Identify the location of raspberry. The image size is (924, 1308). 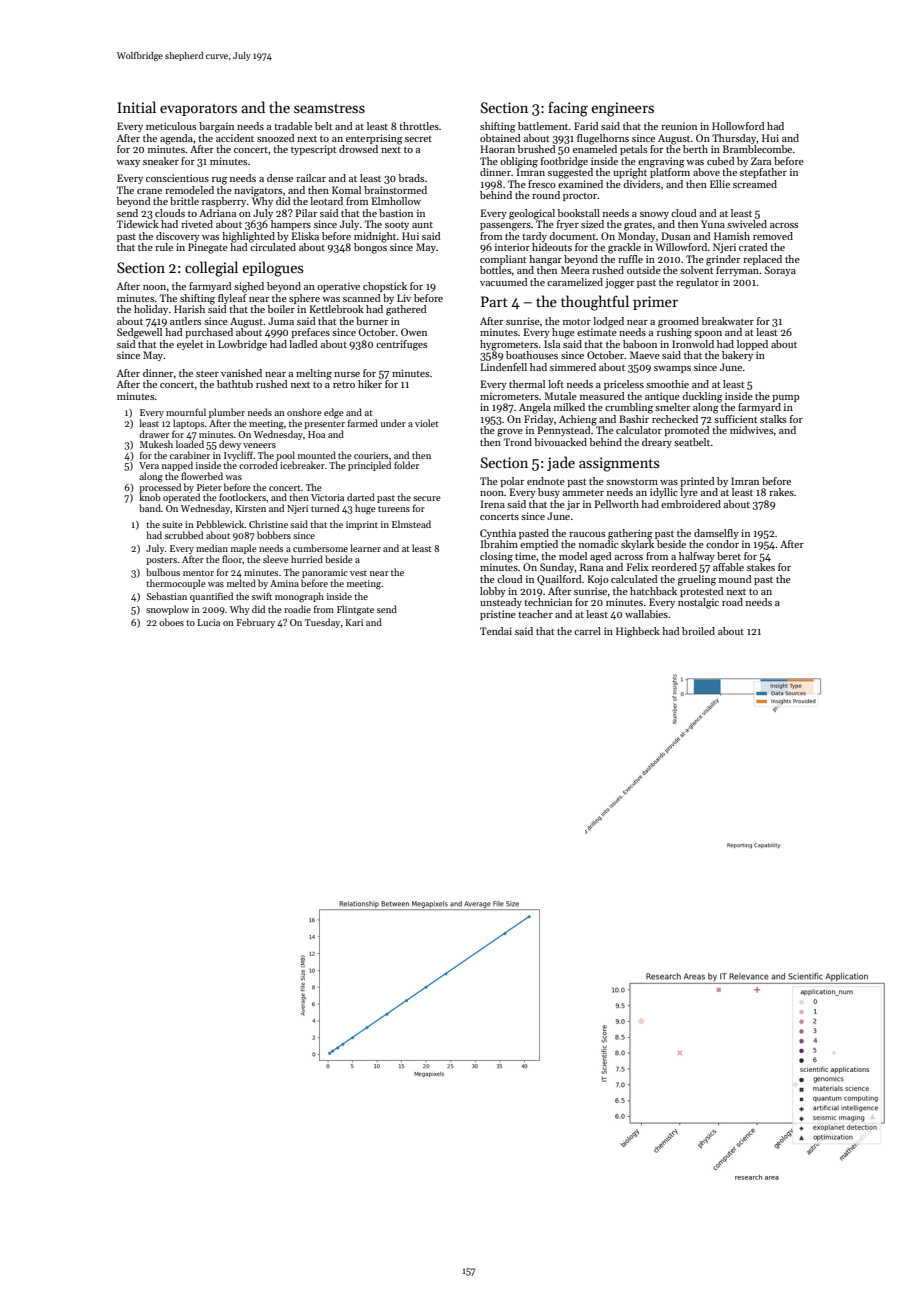
(224, 202).
